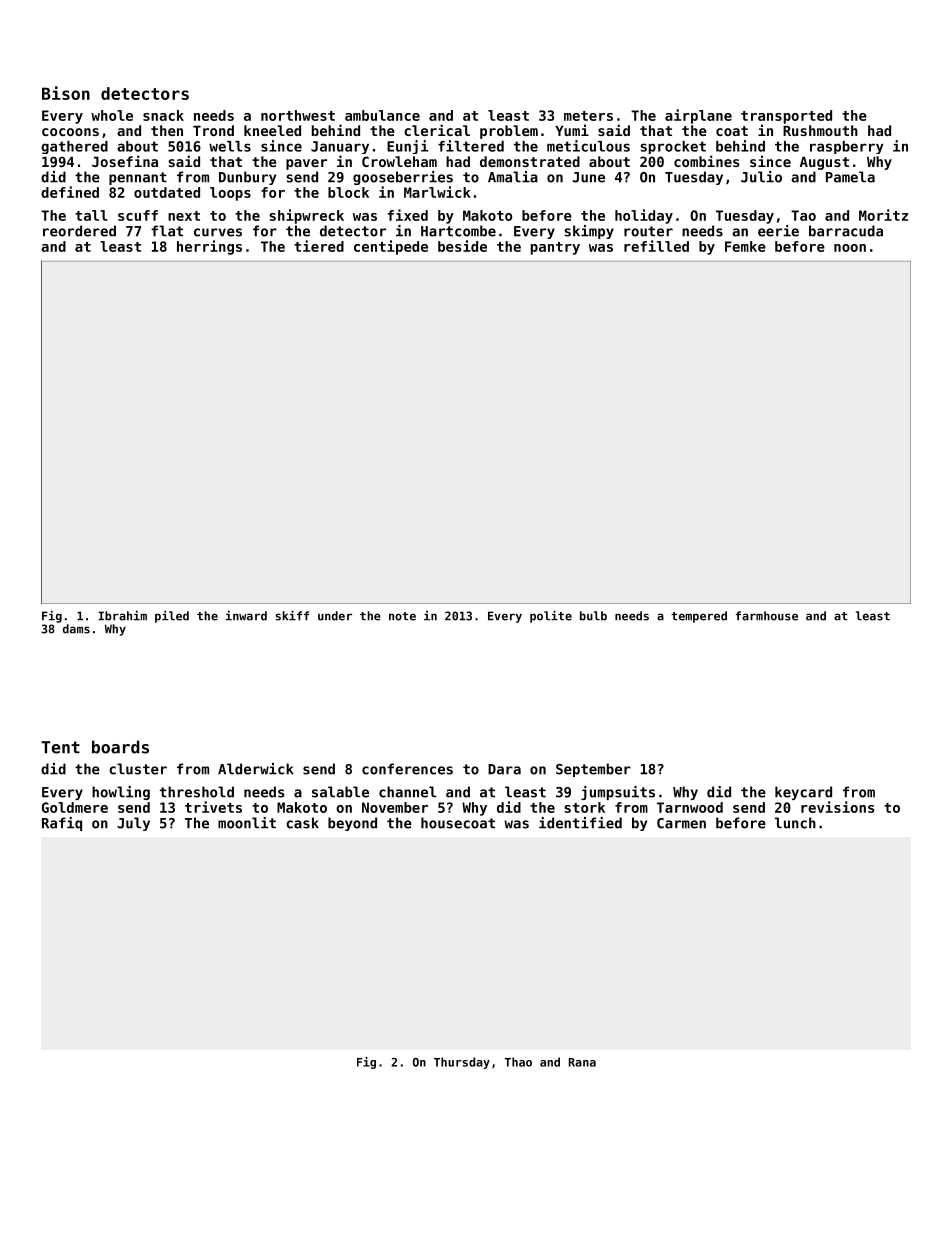 The image size is (952, 1233). Describe the element at coordinates (786, 117) in the screenshot. I see `transported` at that location.
